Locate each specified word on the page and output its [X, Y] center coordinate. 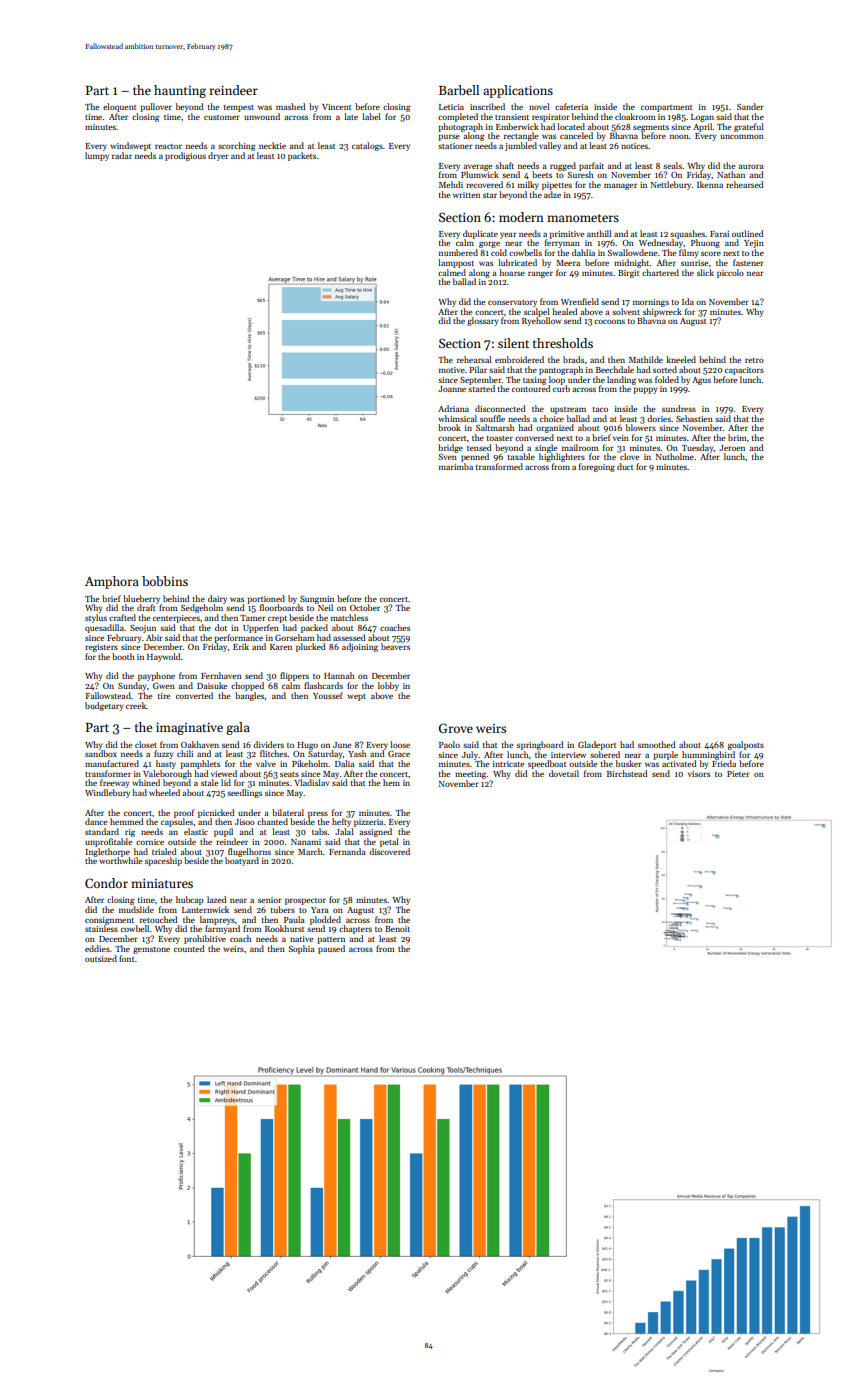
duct [625, 466]
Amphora [112, 582]
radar [122, 155]
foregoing [597, 467]
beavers [395, 646]
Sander [750, 106]
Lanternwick [205, 909]
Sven [448, 457]
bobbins [165, 581]
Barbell [459, 90]
